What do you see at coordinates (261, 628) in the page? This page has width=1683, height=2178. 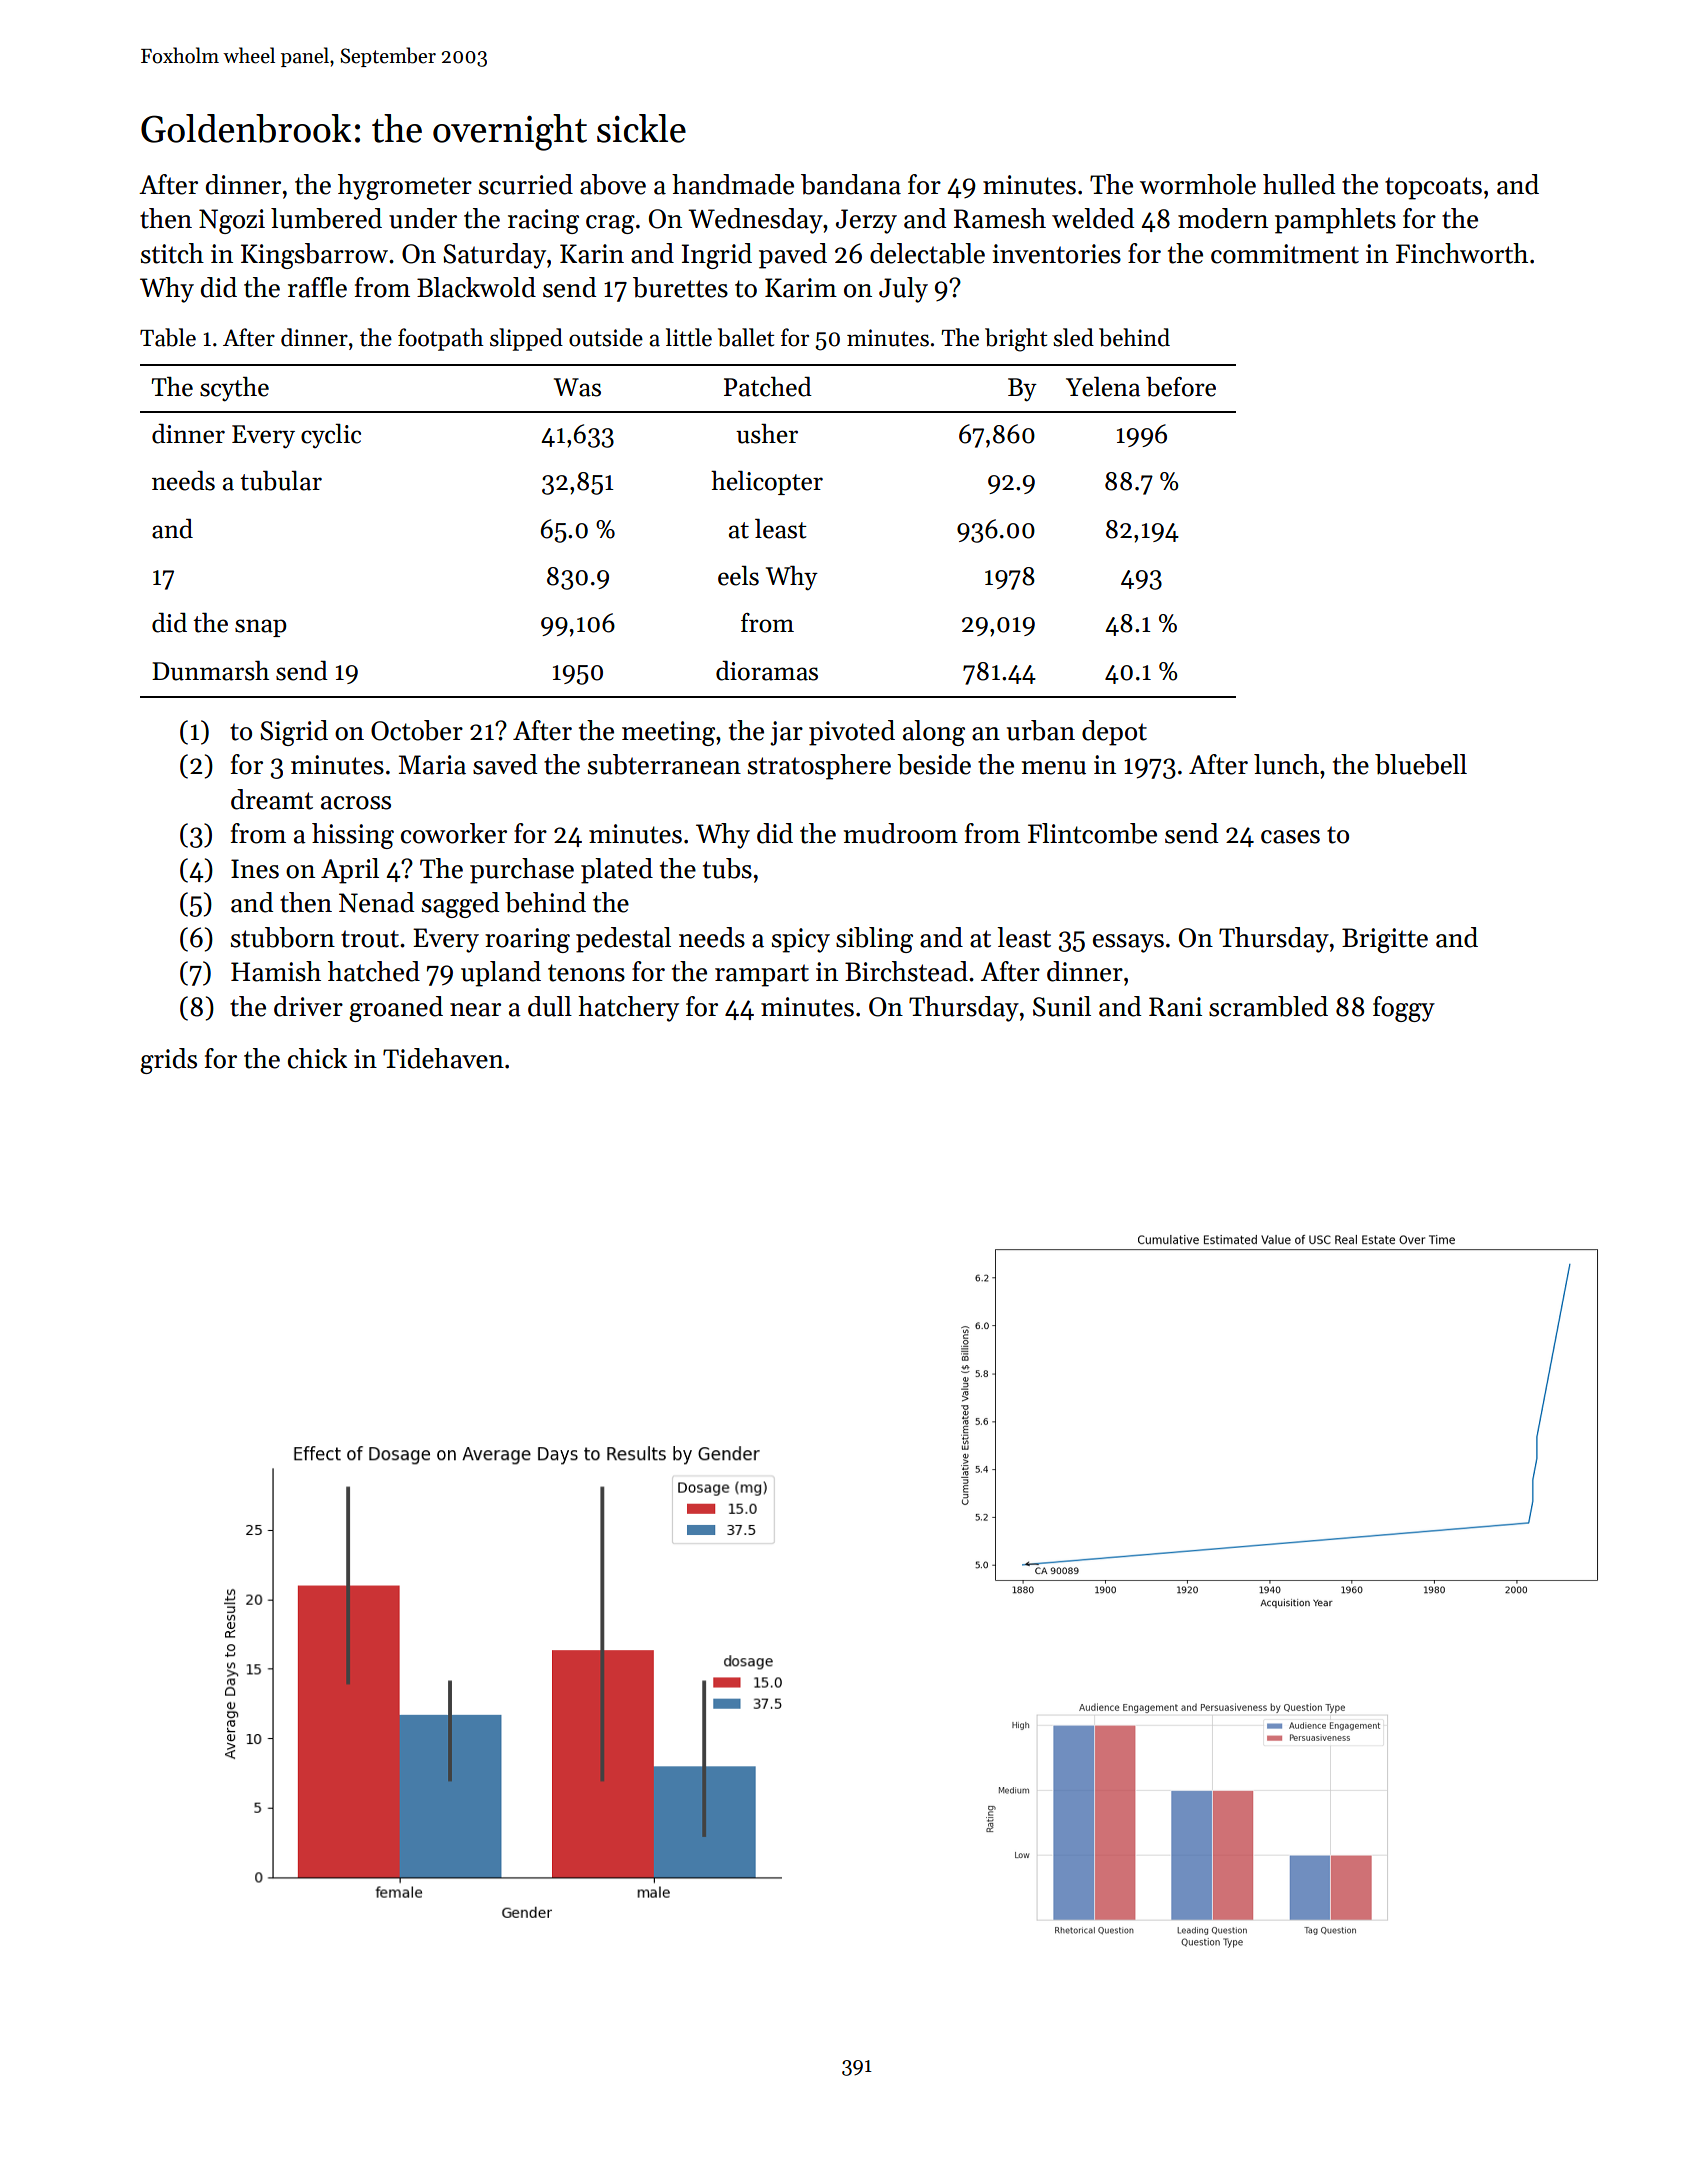 I see `snap` at bounding box center [261, 628].
